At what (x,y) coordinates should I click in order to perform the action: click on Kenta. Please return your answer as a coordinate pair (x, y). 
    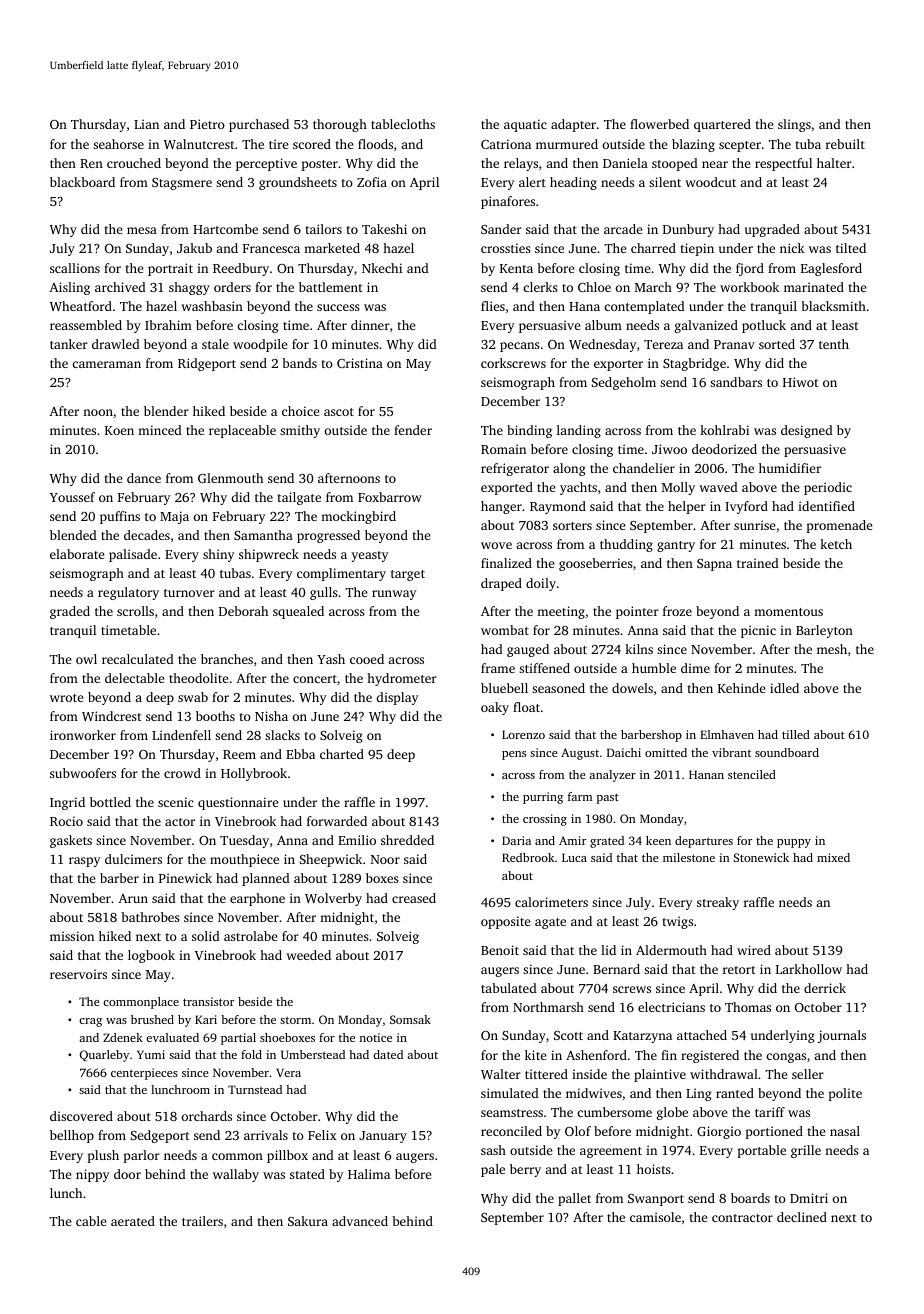
    Looking at the image, I should click on (516, 268).
